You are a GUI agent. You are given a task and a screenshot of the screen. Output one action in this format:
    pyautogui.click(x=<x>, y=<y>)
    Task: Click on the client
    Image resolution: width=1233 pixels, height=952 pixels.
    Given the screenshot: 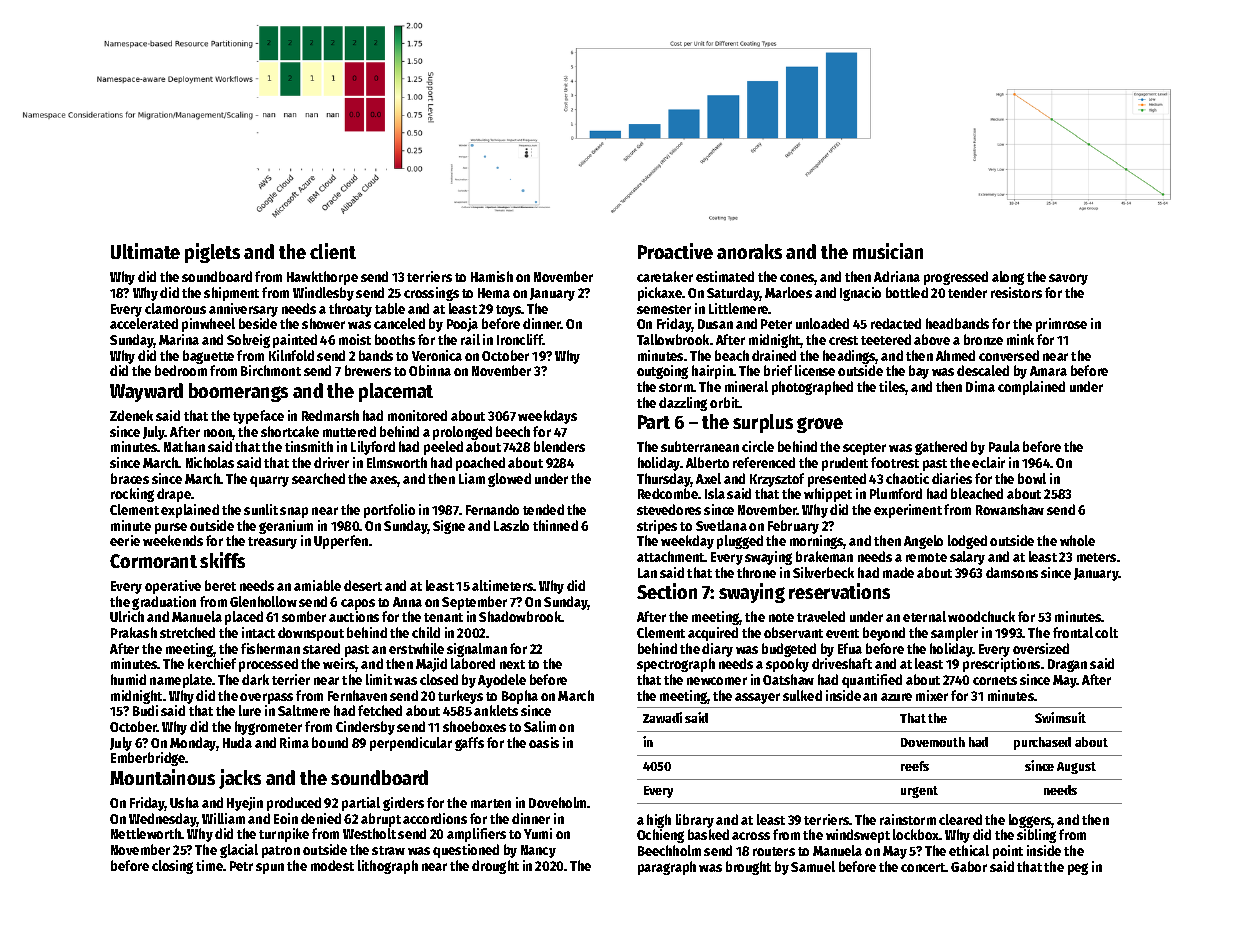 What is the action you would take?
    pyautogui.click(x=333, y=251)
